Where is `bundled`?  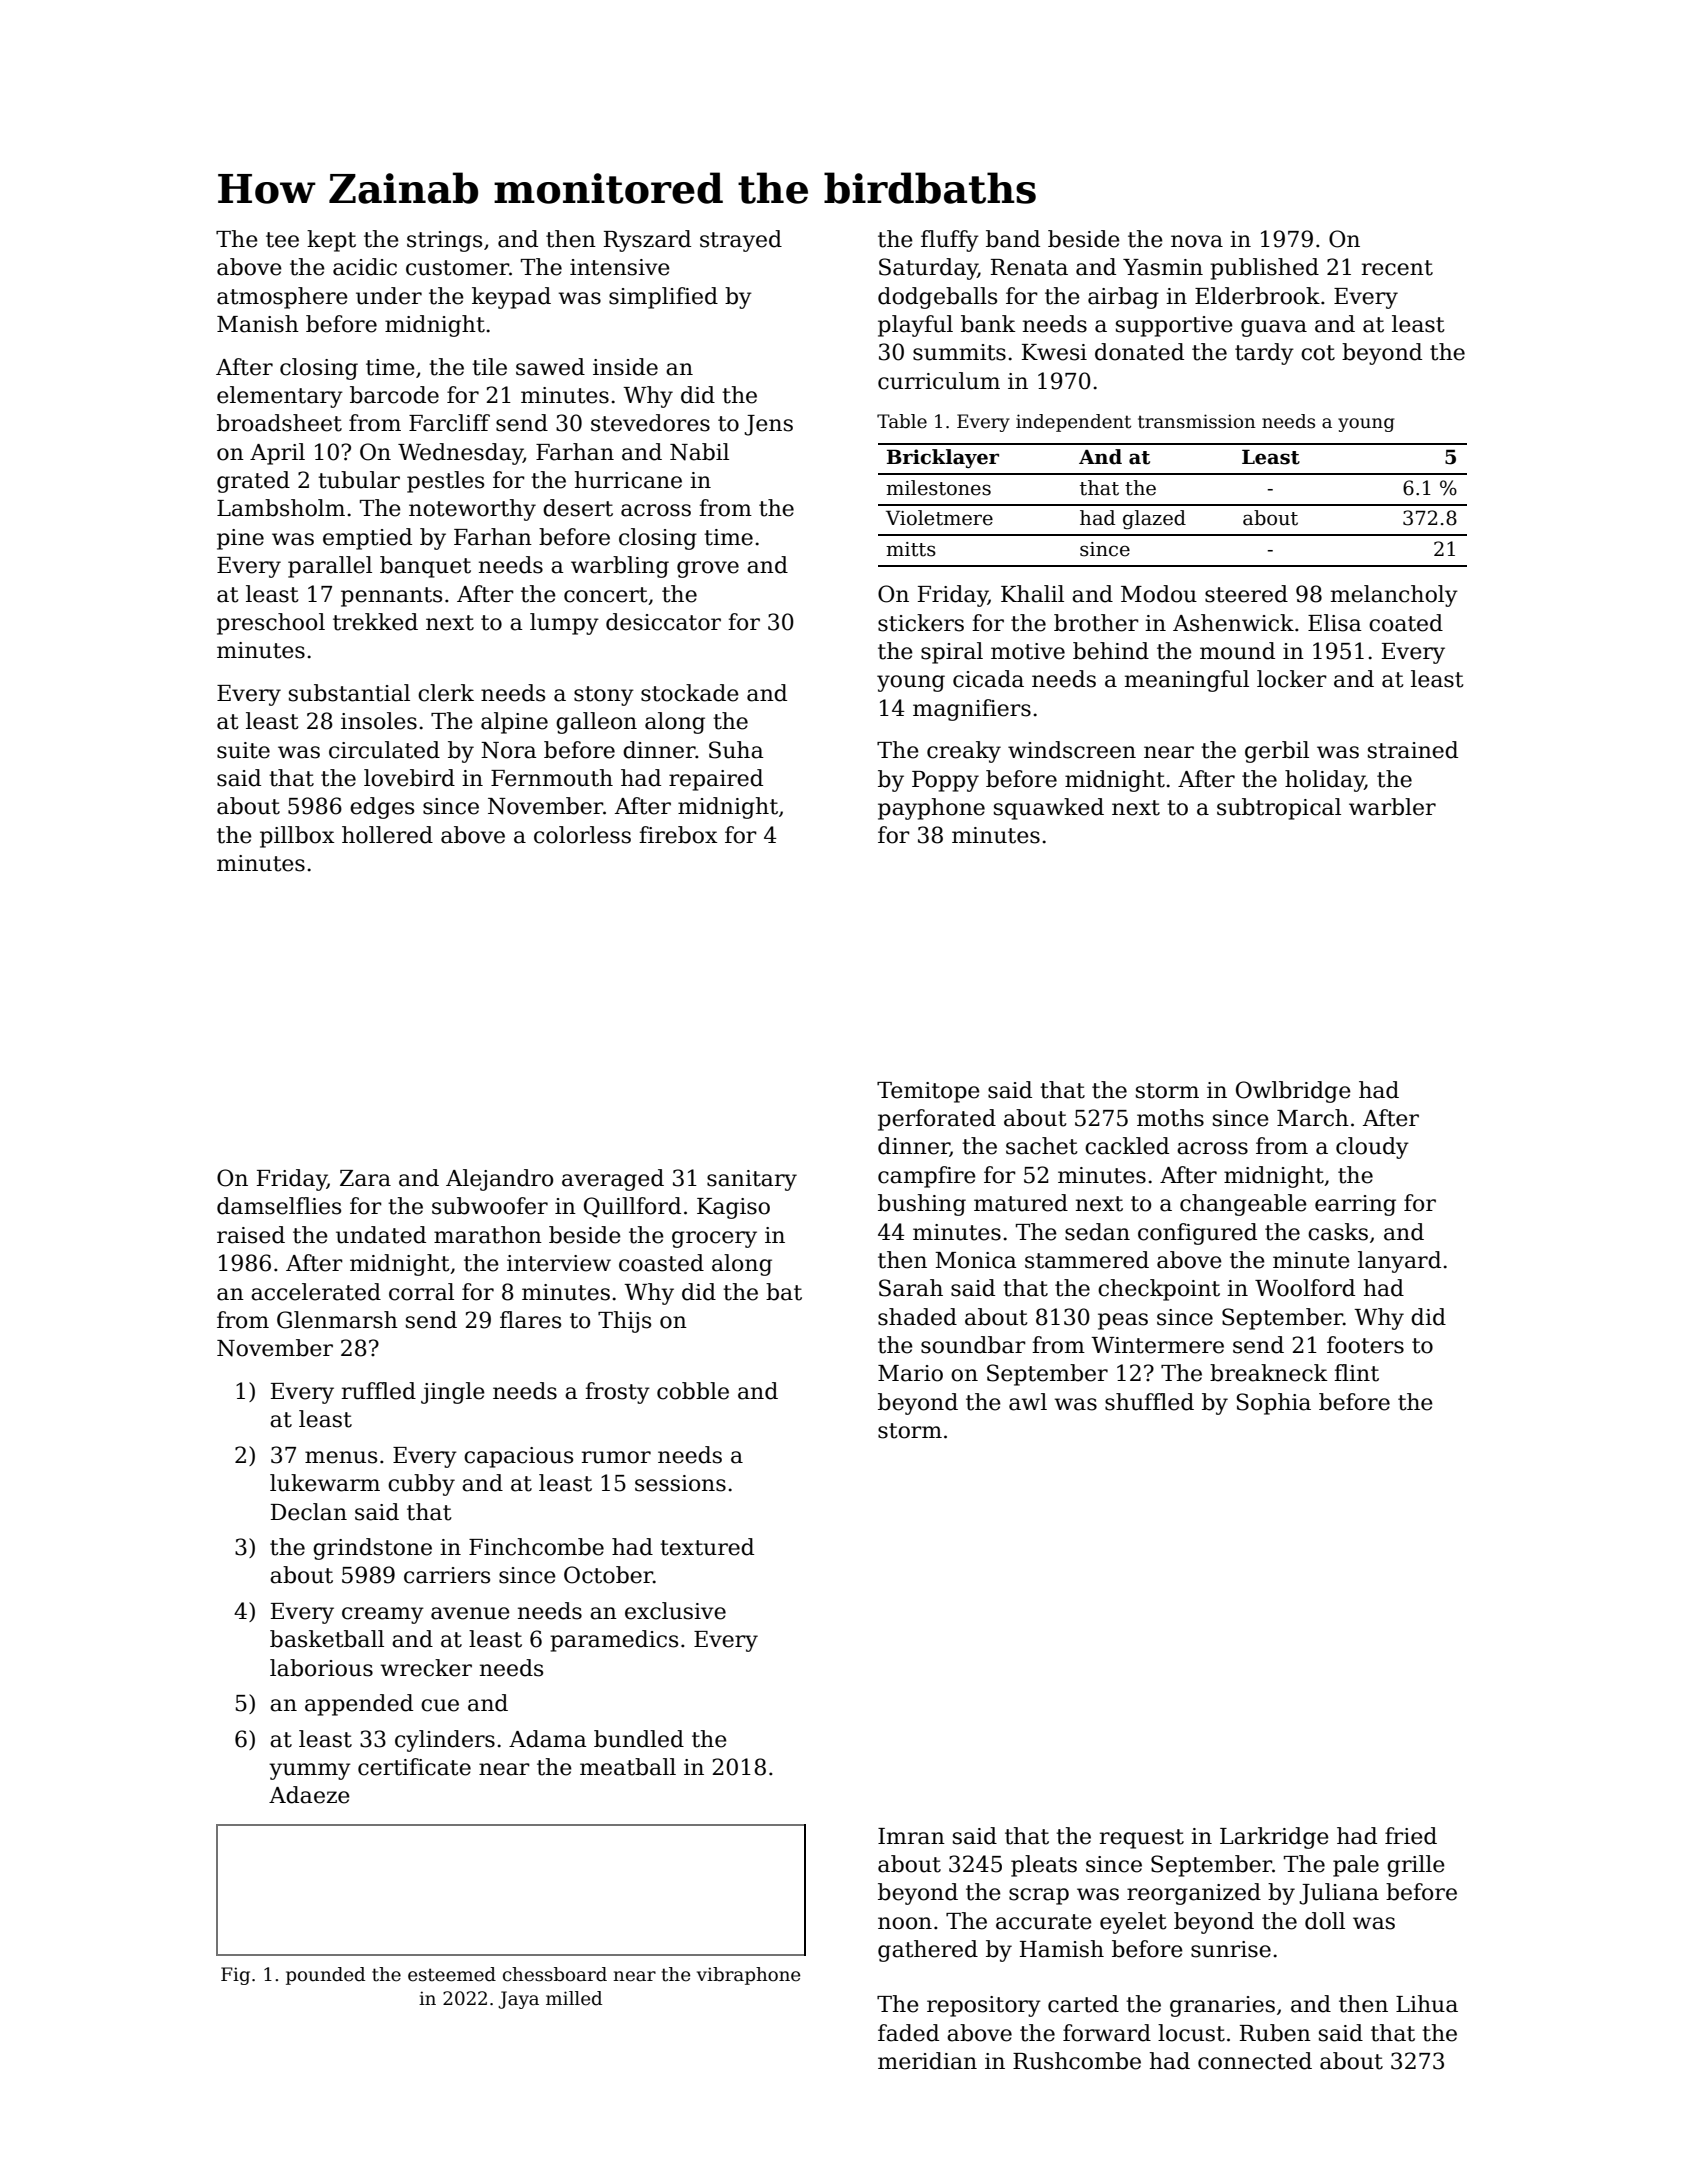 bundled is located at coordinates (639, 1739).
